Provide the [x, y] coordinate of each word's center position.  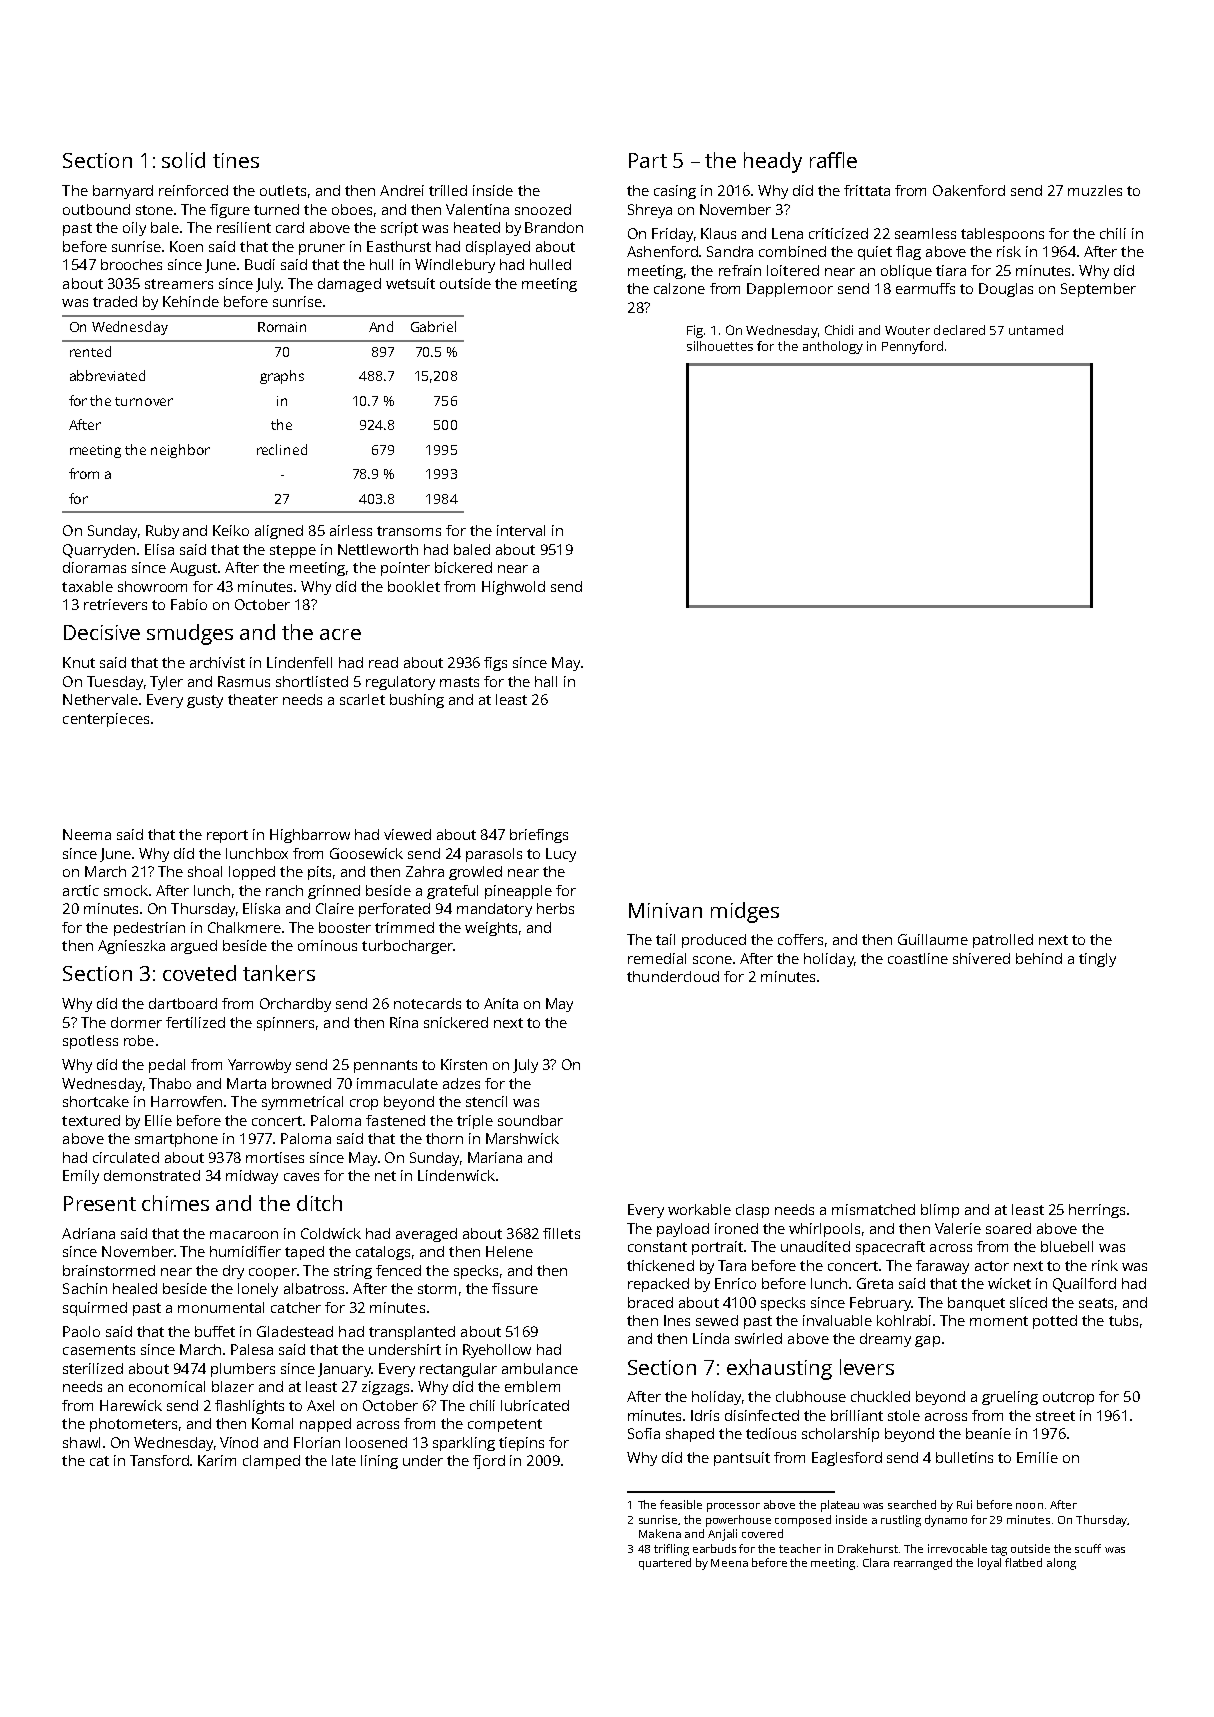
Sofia [644, 1433]
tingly [1097, 960]
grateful [452, 892]
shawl [81, 1442]
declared [959, 330]
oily [134, 229]
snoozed [543, 209]
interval [521, 530]
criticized [838, 233]
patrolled [1003, 941]
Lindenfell [299, 662]
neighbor [180, 451]
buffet [215, 1331]
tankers [279, 973]
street [1055, 1416]
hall [546, 681]
